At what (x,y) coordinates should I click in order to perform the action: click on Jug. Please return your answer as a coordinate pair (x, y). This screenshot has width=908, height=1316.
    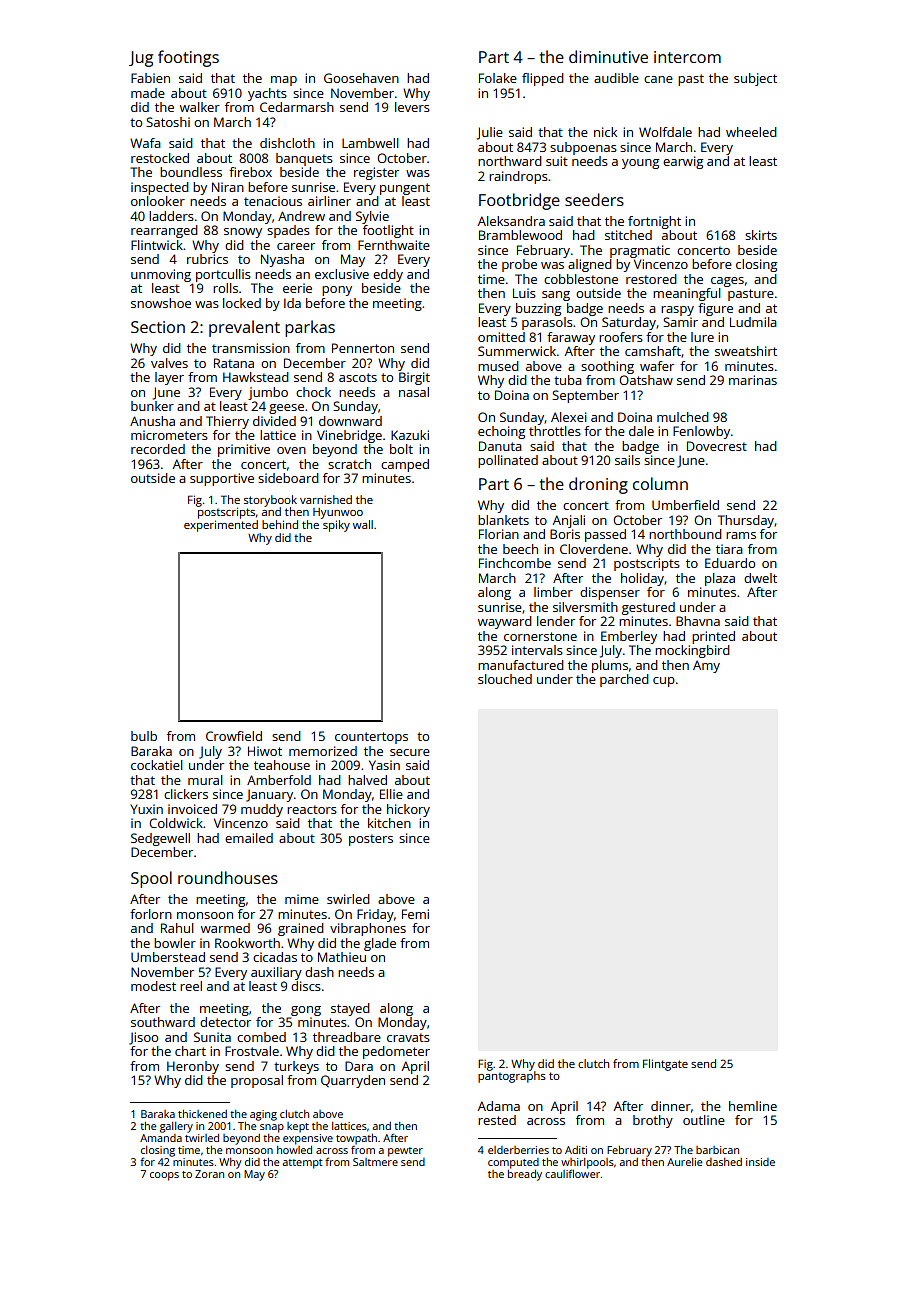
    Looking at the image, I should click on (141, 59).
